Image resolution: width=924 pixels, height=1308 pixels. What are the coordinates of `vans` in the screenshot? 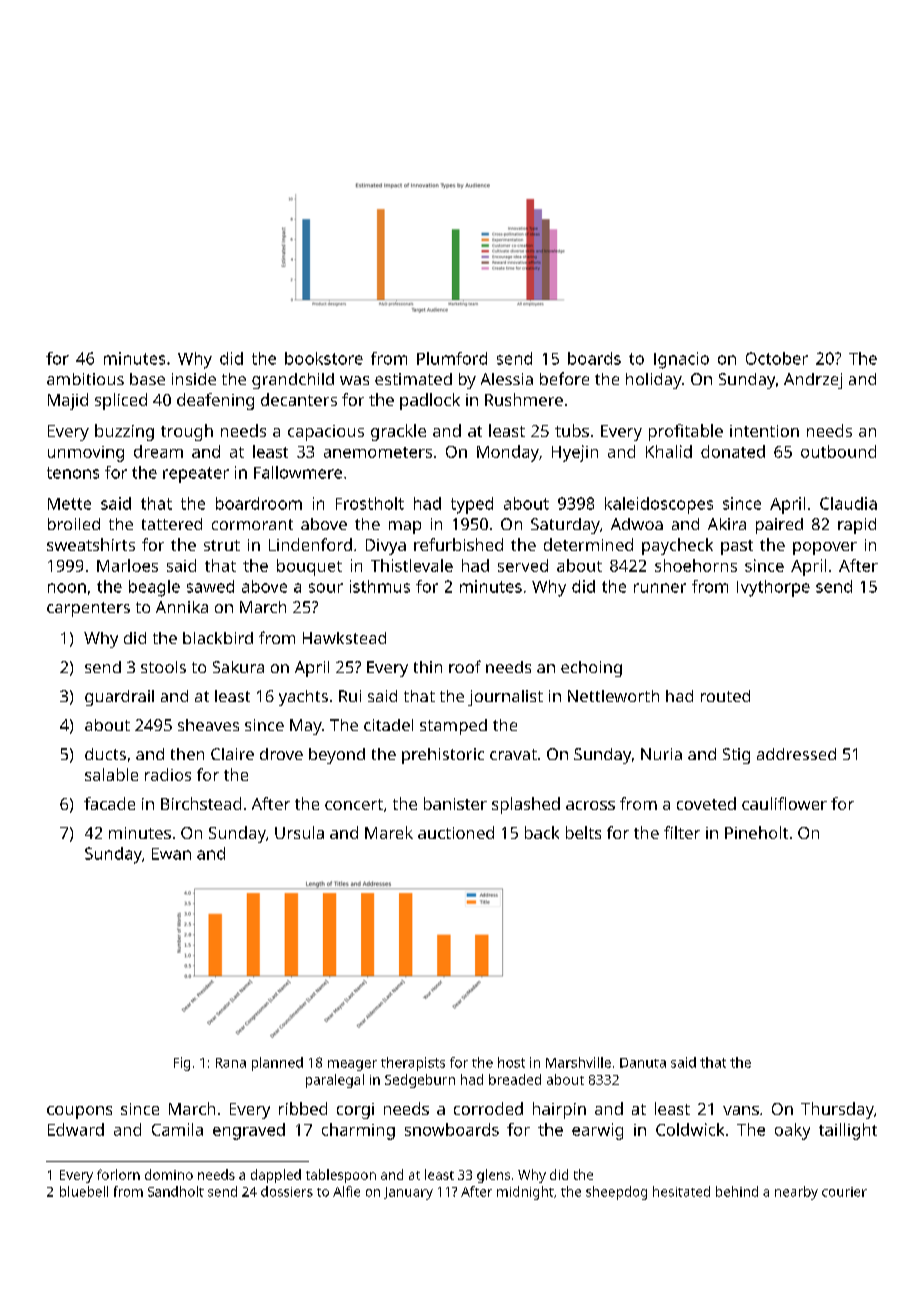 It's located at (741, 1110).
